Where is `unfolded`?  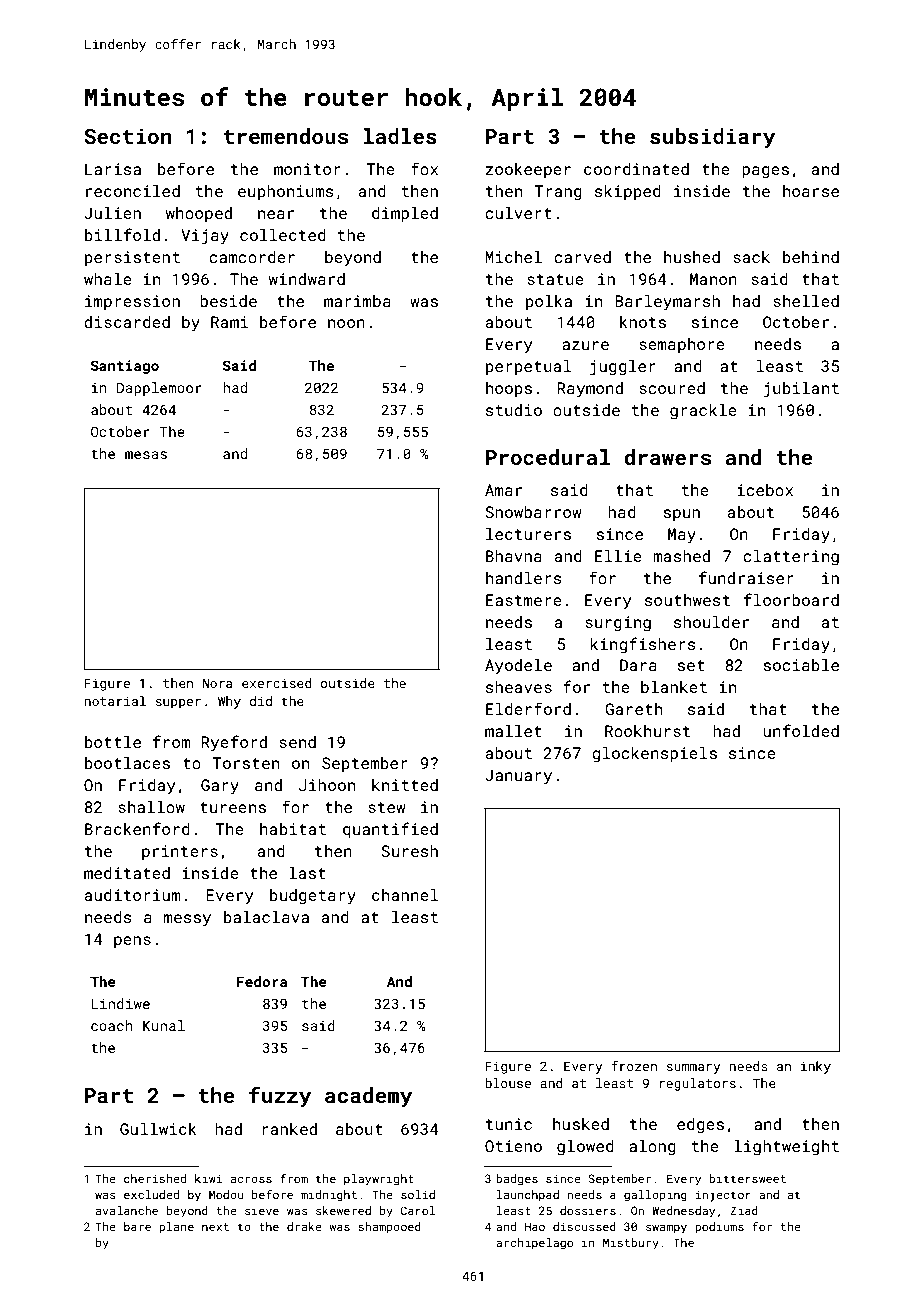
unfolded is located at coordinates (801, 730).
